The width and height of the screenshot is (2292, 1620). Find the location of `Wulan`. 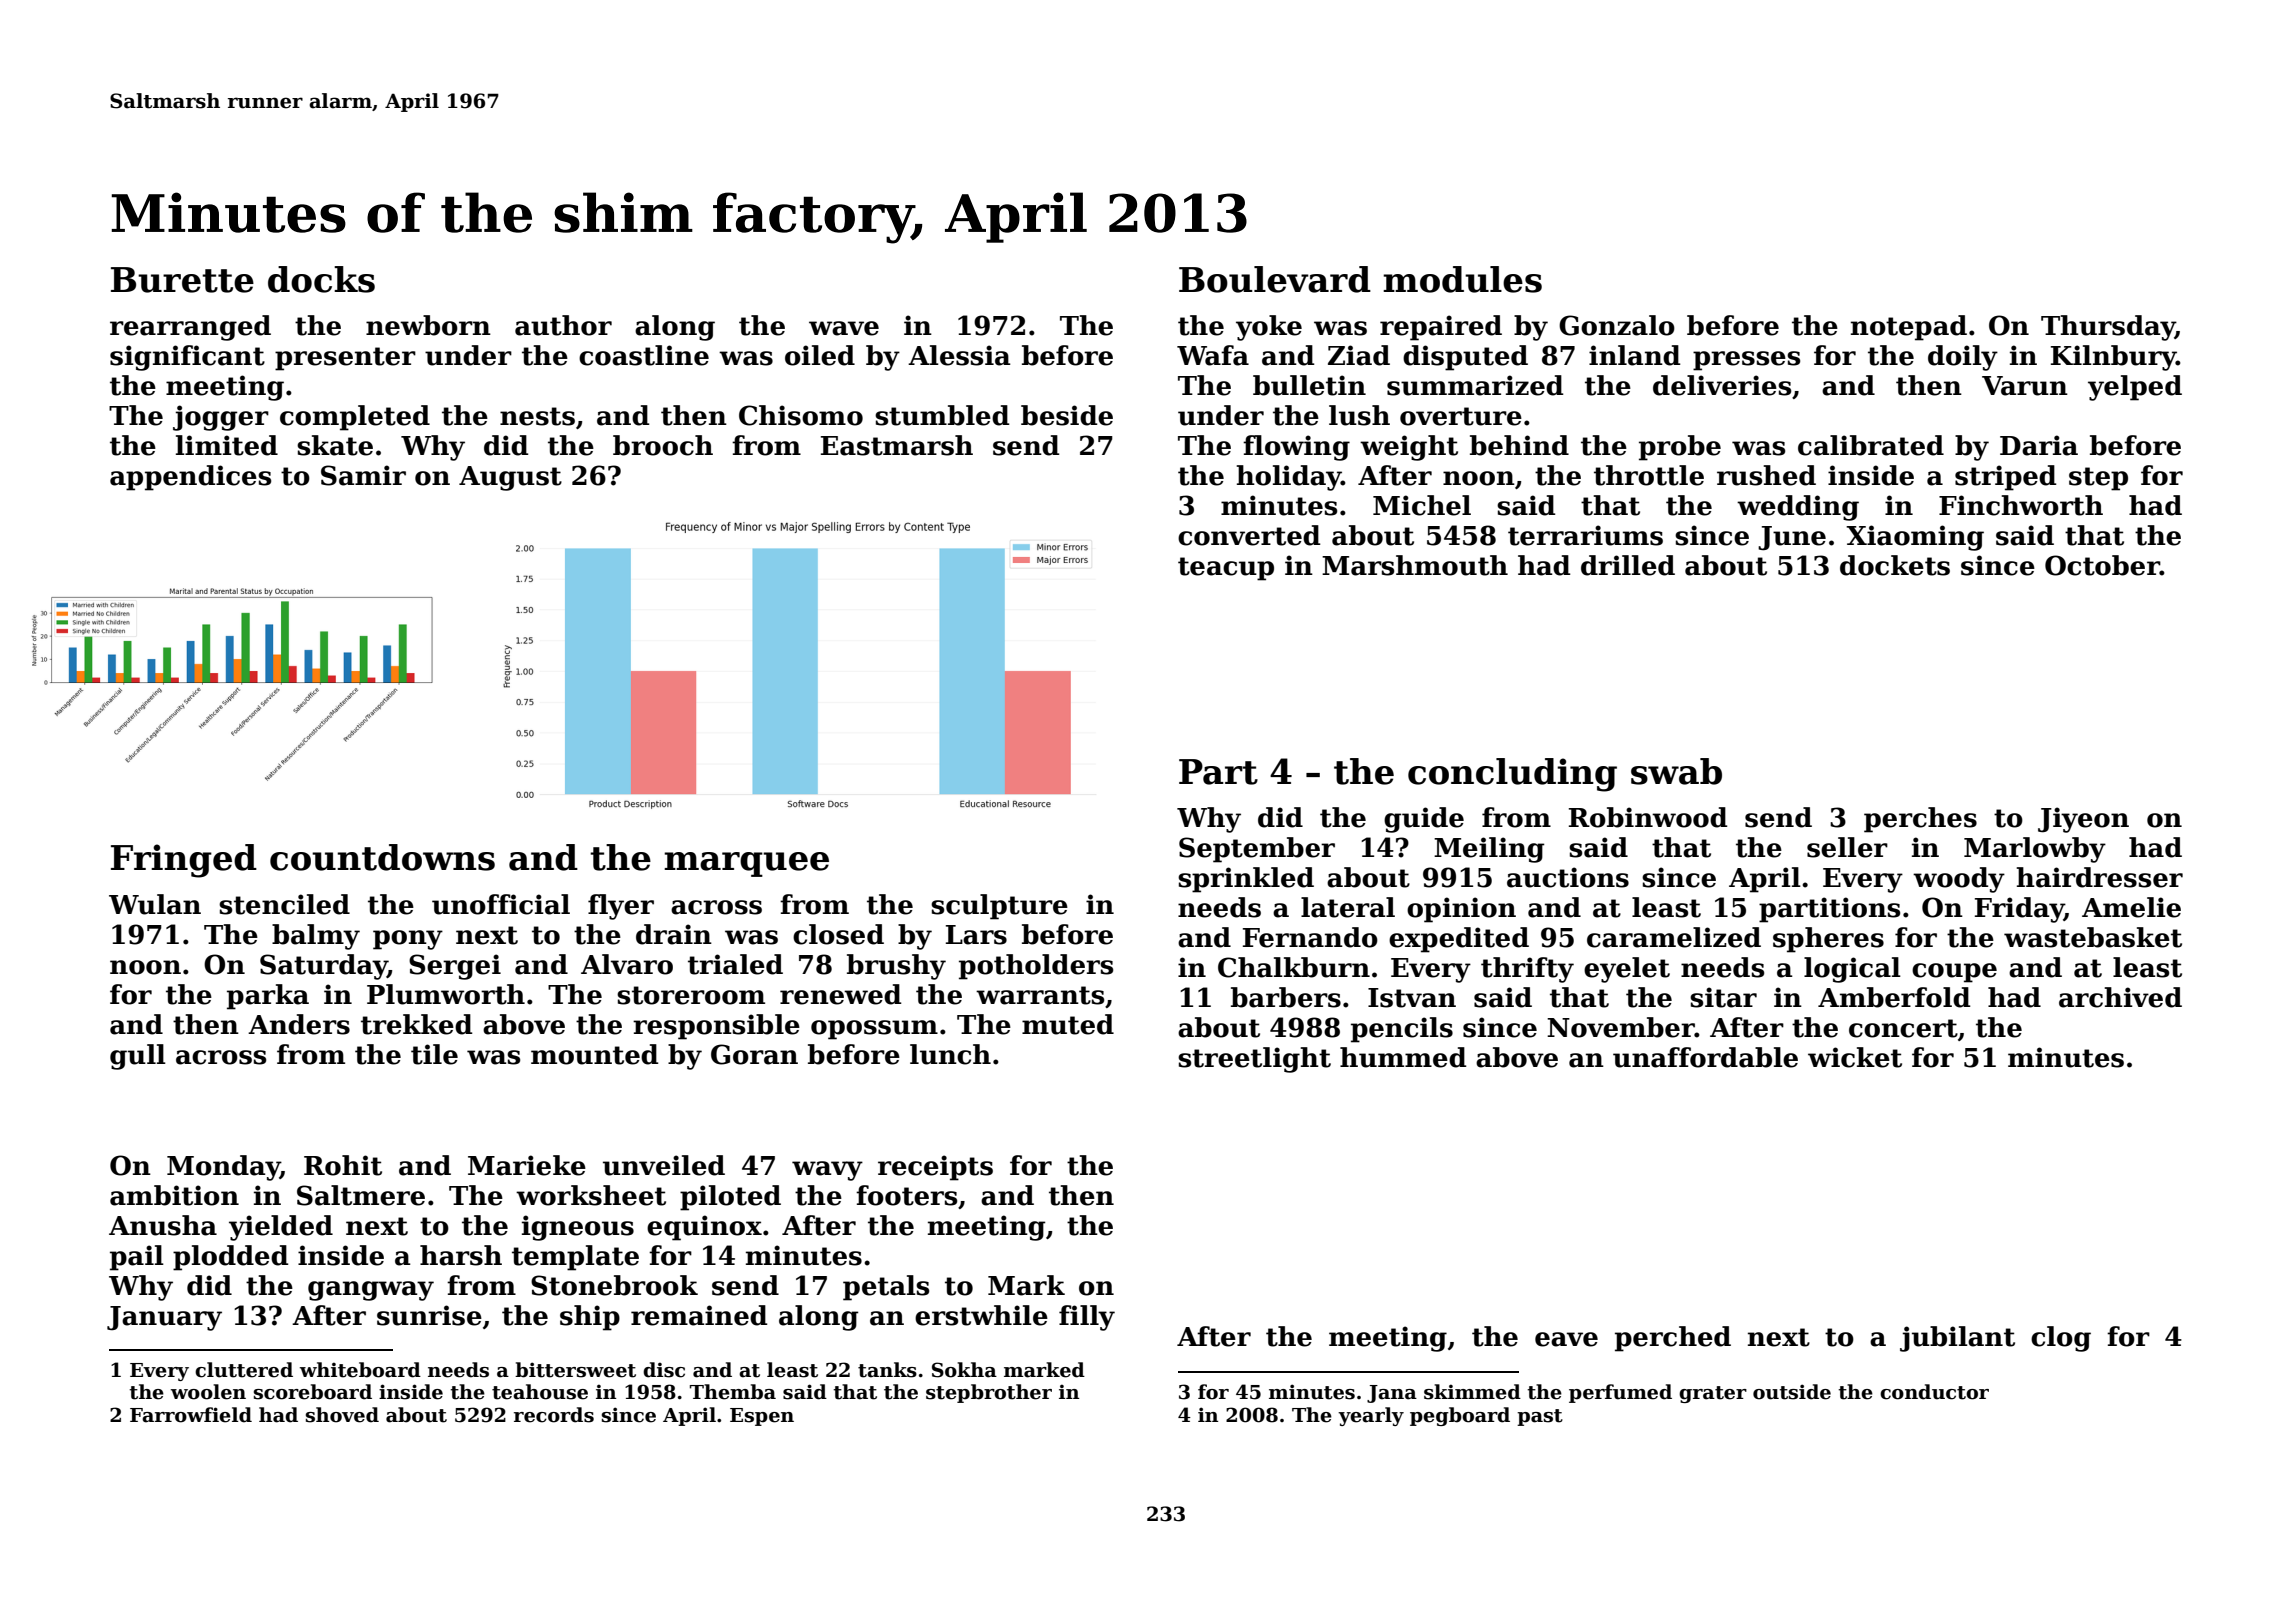

Wulan is located at coordinates (155, 904).
